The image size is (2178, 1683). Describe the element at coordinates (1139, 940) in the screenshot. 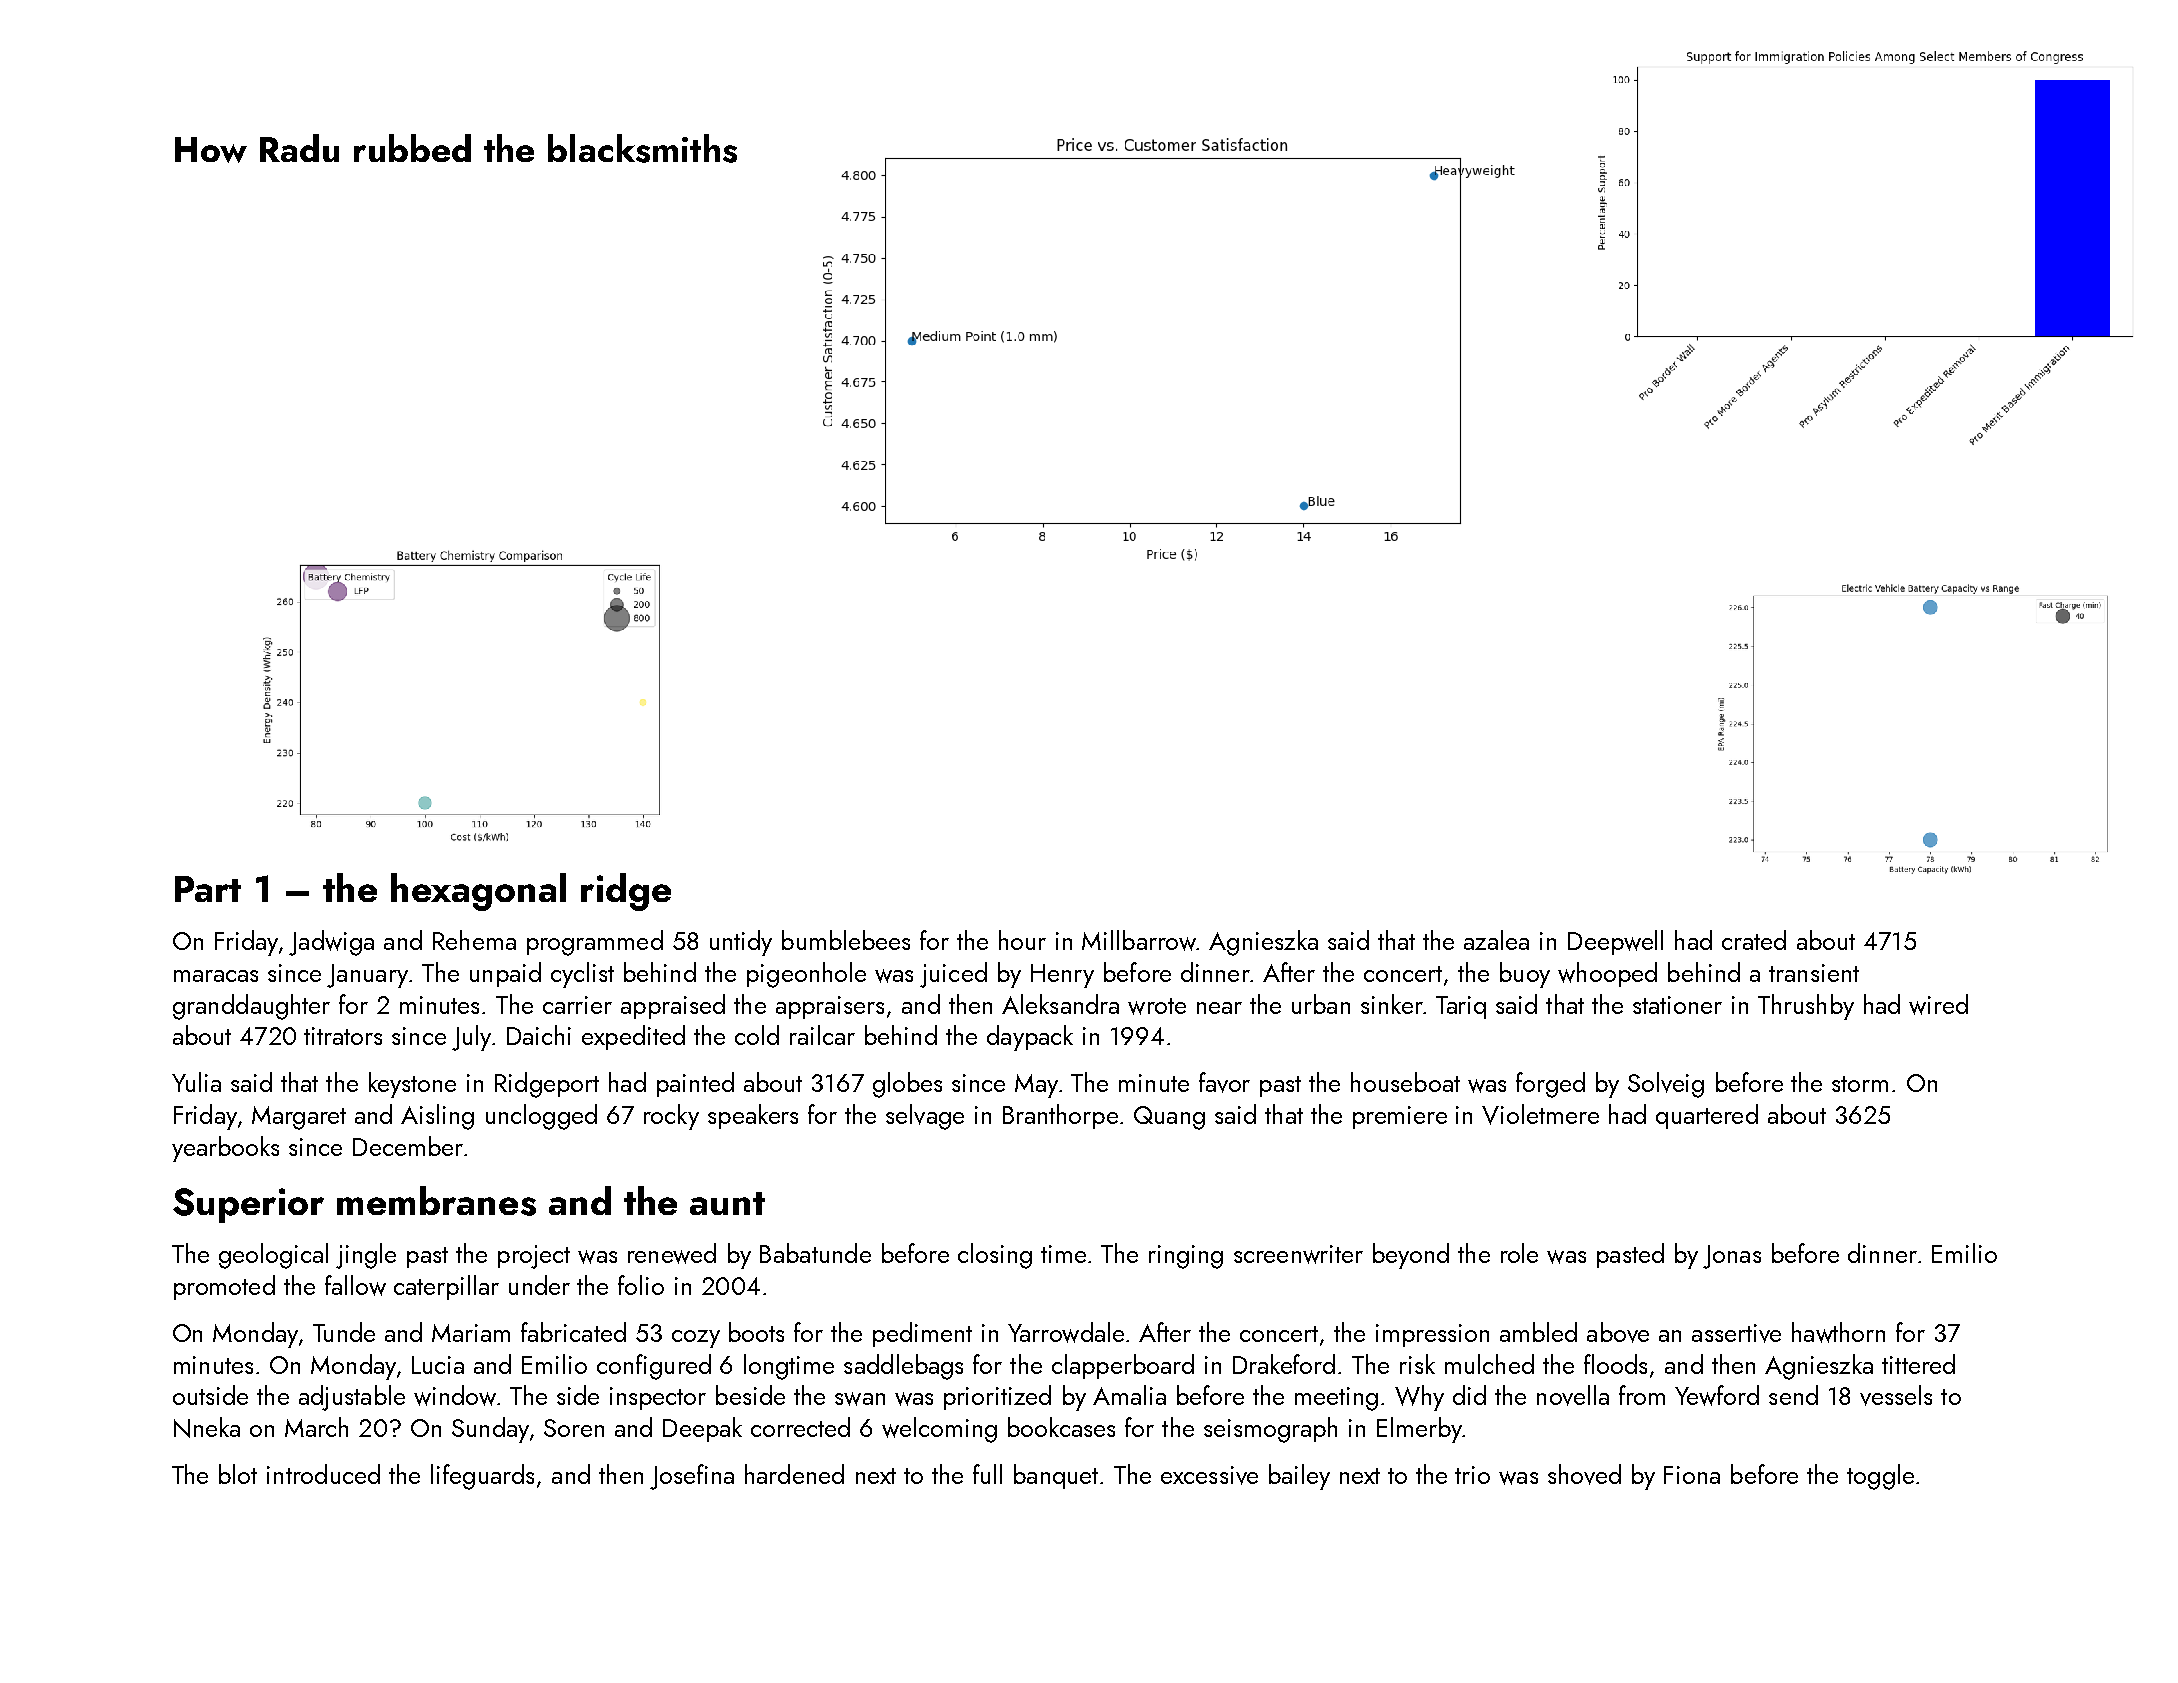

I see `Millbarrow` at that location.
